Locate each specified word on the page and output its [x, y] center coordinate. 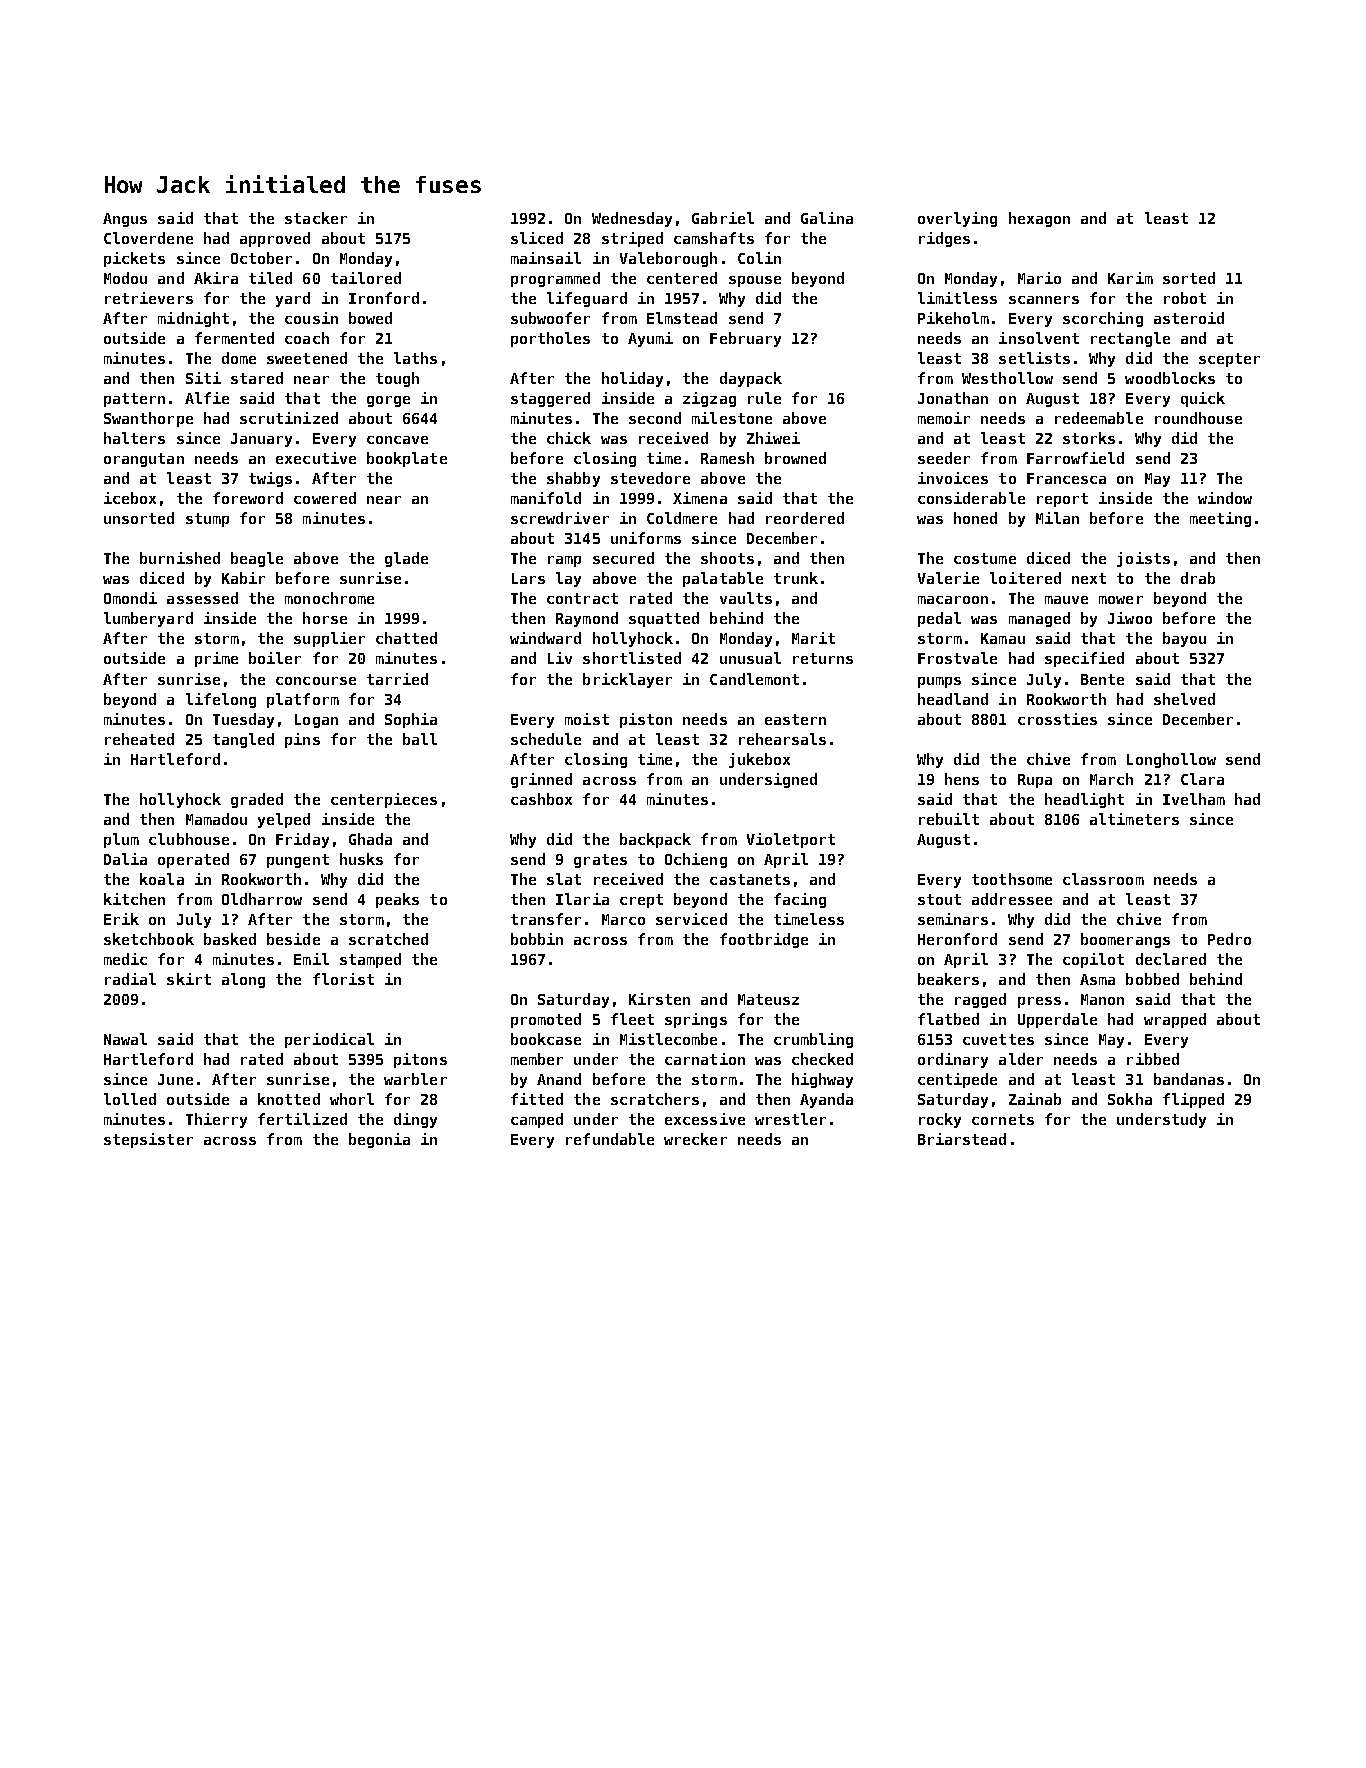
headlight [1084, 800]
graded [257, 800]
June [175, 1079]
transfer [546, 919]
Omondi [130, 598]
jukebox [759, 760]
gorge [388, 401]
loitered [1025, 578]
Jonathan [953, 398]
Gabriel [723, 218]
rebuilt [949, 819]
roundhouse [1198, 418]
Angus [125, 220]
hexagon [1039, 219]
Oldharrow [262, 899]
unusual [750, 658]
